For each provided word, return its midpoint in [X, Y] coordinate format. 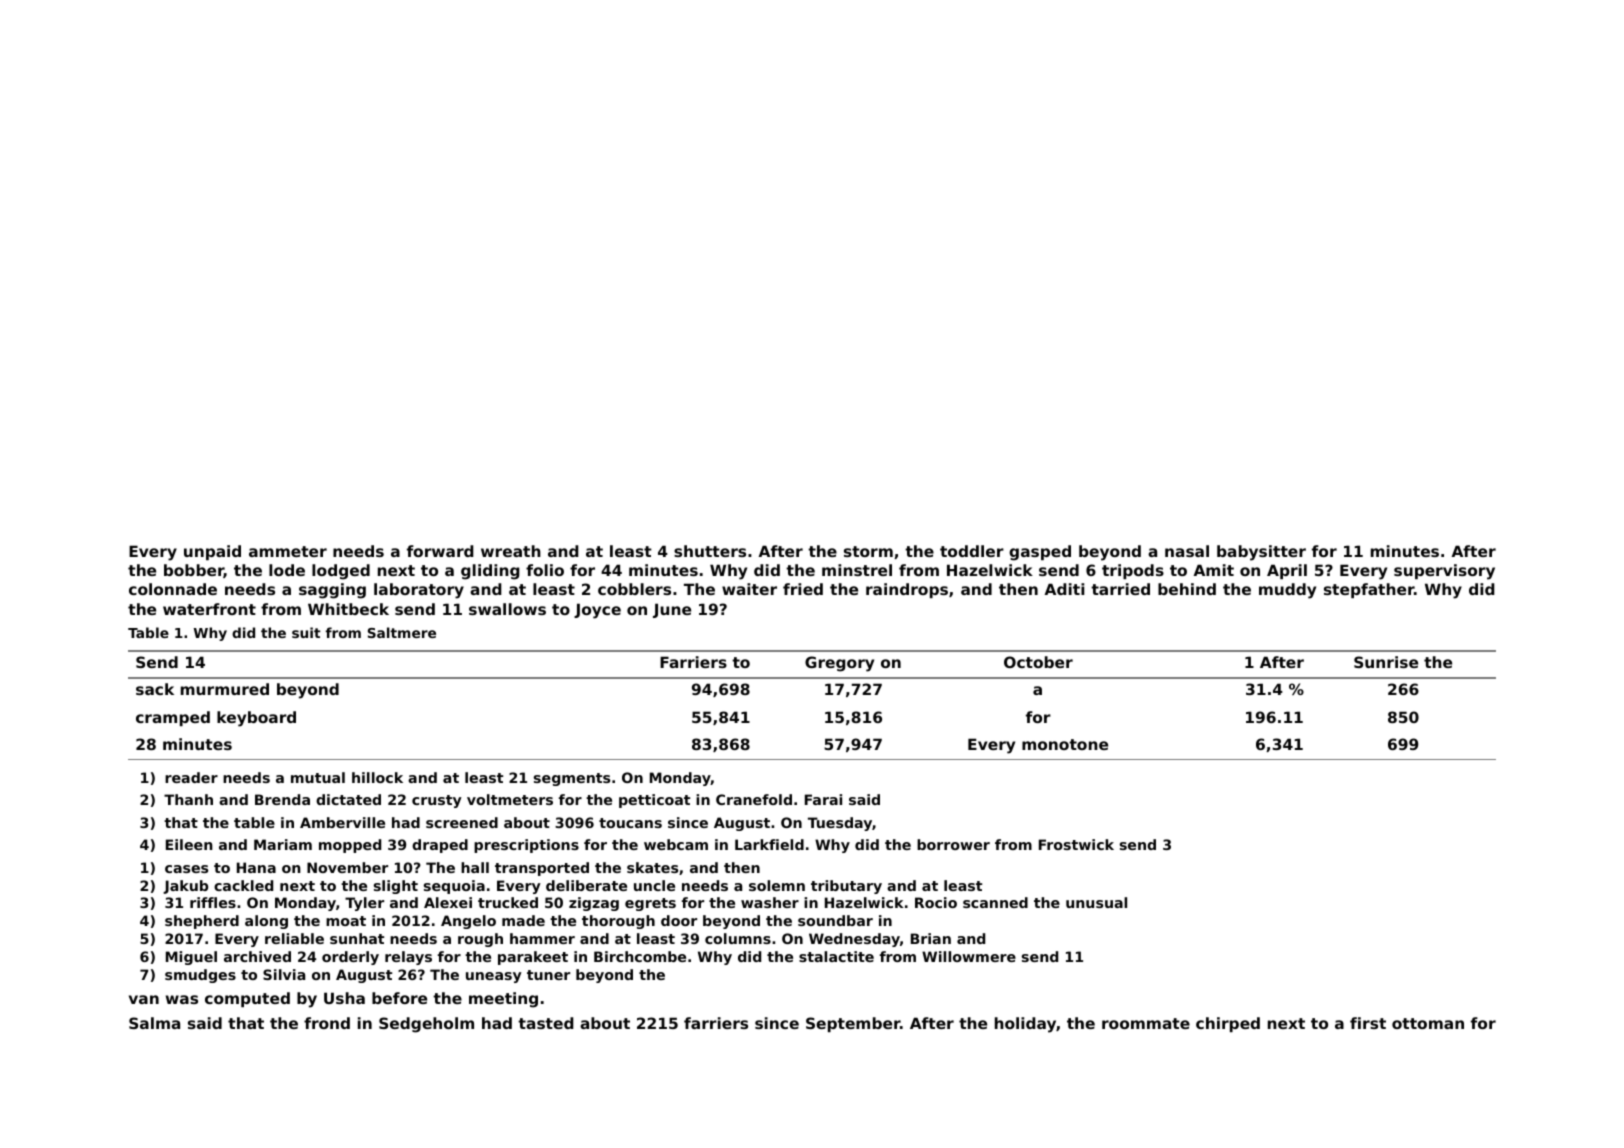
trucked [508, 902]
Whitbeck [348, 609]
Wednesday [854, 940]
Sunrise [1386, 662]
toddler [972, 551]
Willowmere [969, 956]
